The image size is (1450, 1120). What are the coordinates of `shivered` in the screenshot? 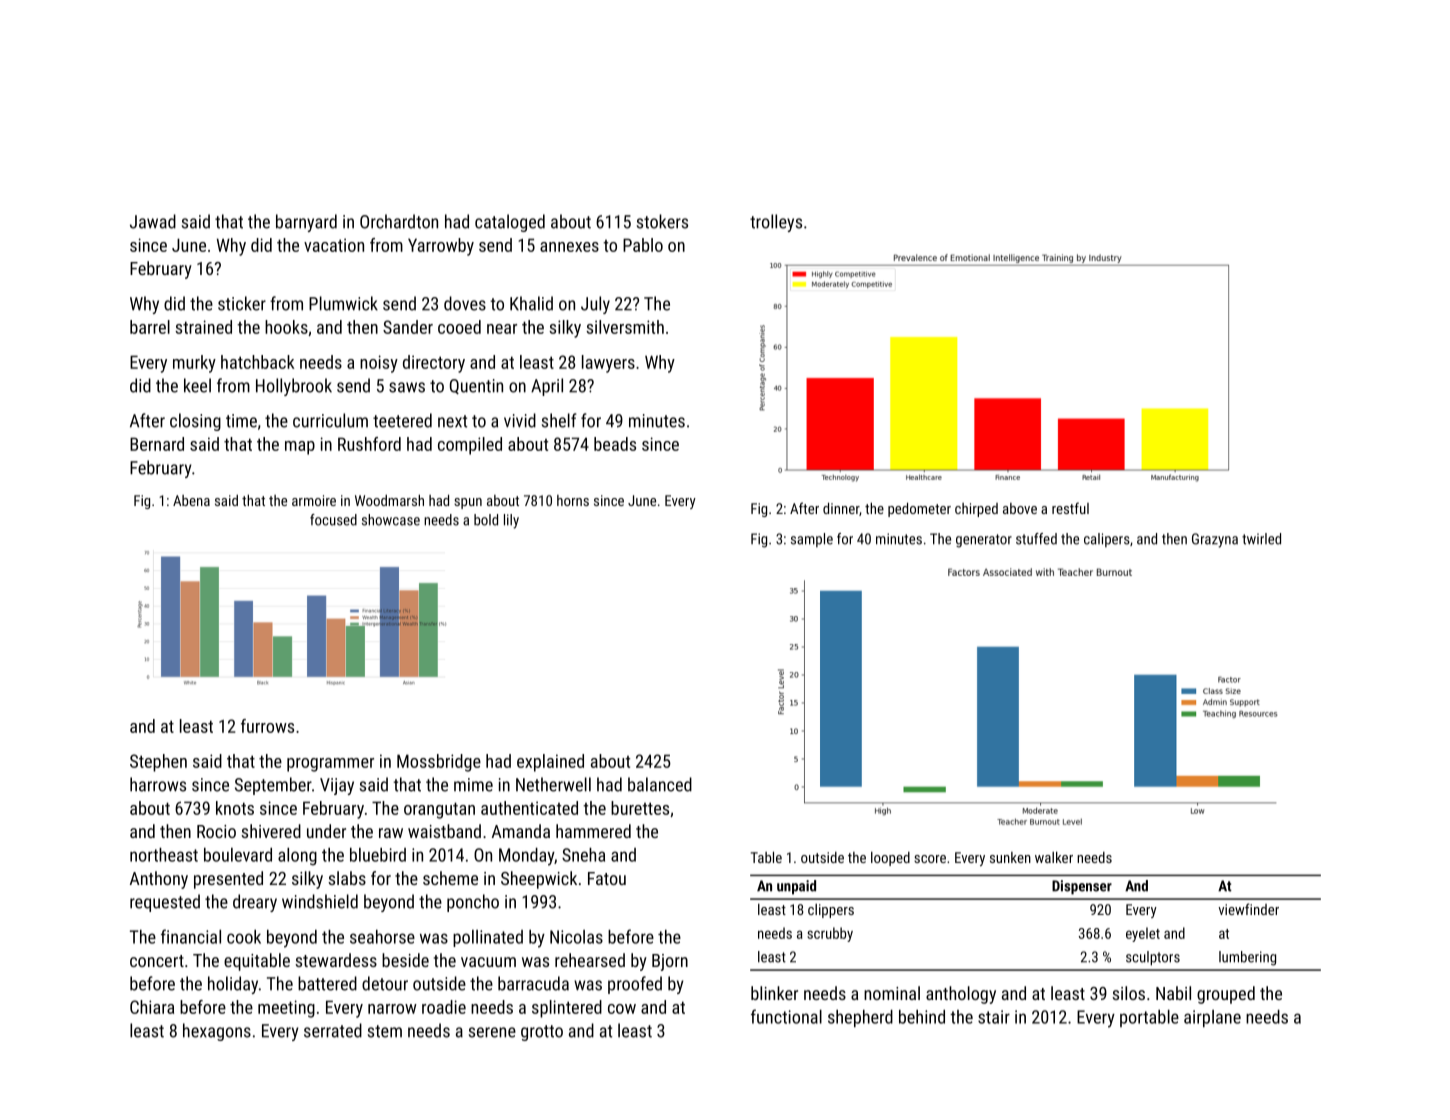 It's located at (271, 831).
